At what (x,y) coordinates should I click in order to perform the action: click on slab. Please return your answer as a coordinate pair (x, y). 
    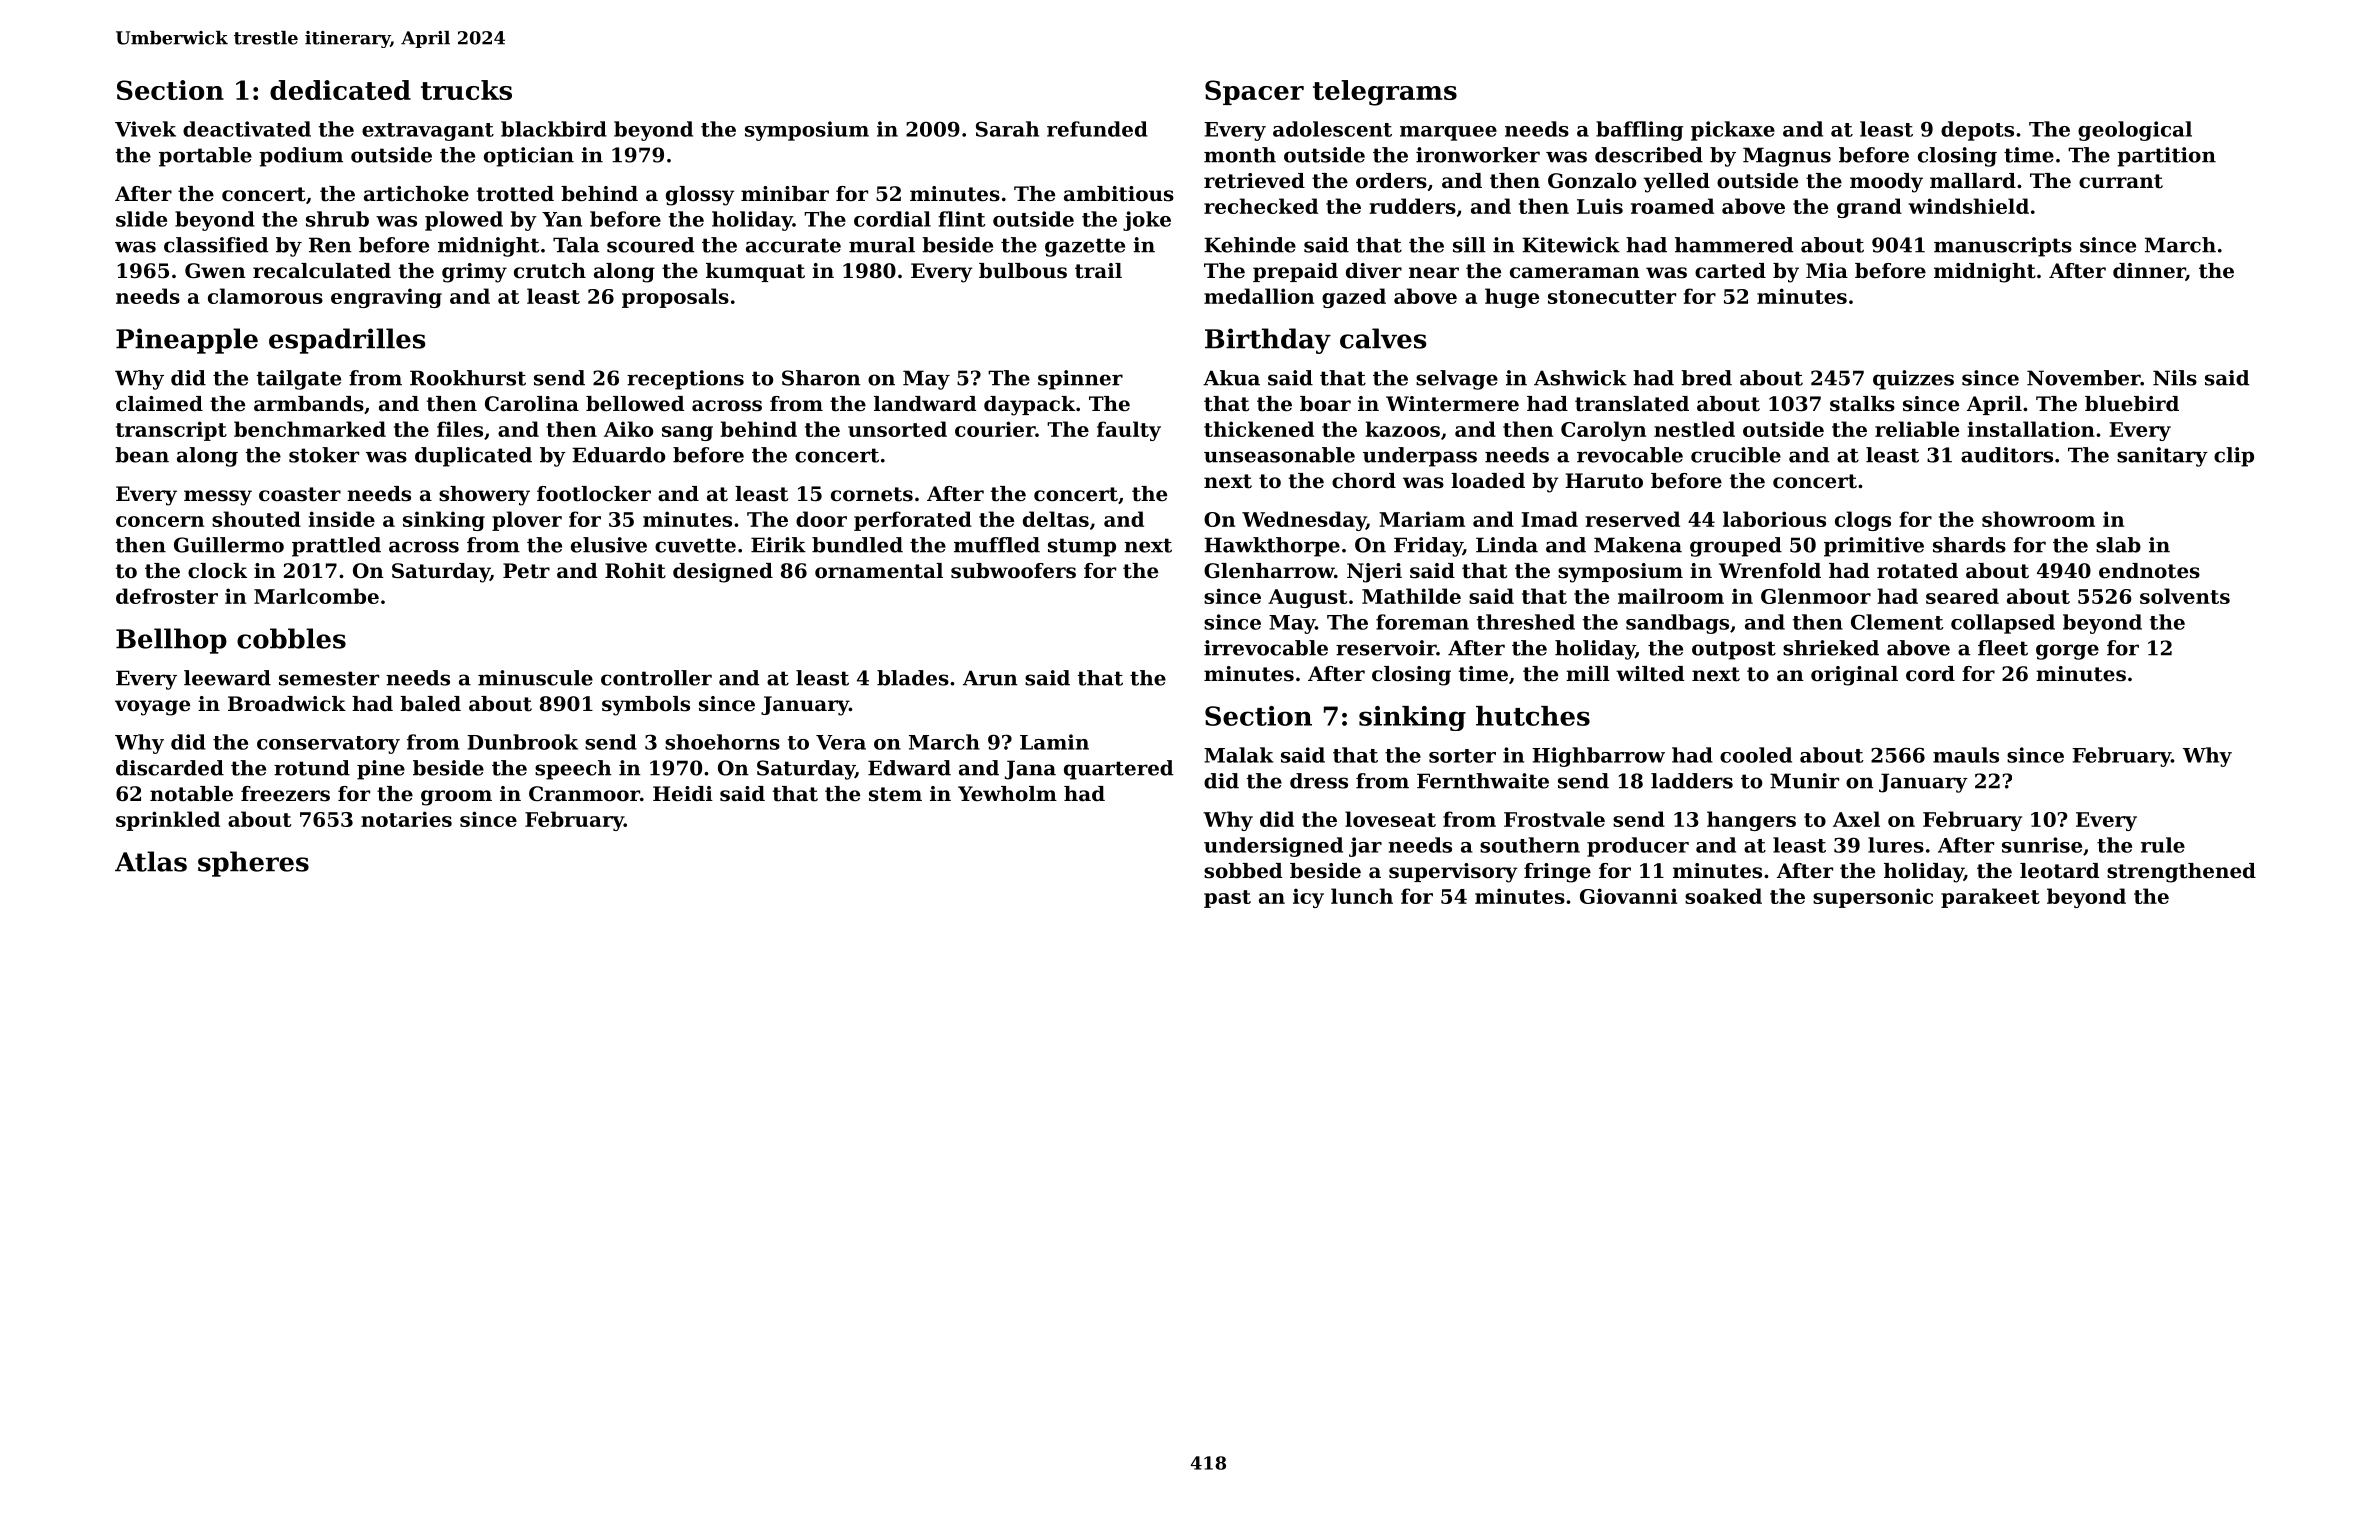
    Looking at the image, I should click on (2118, 545).
